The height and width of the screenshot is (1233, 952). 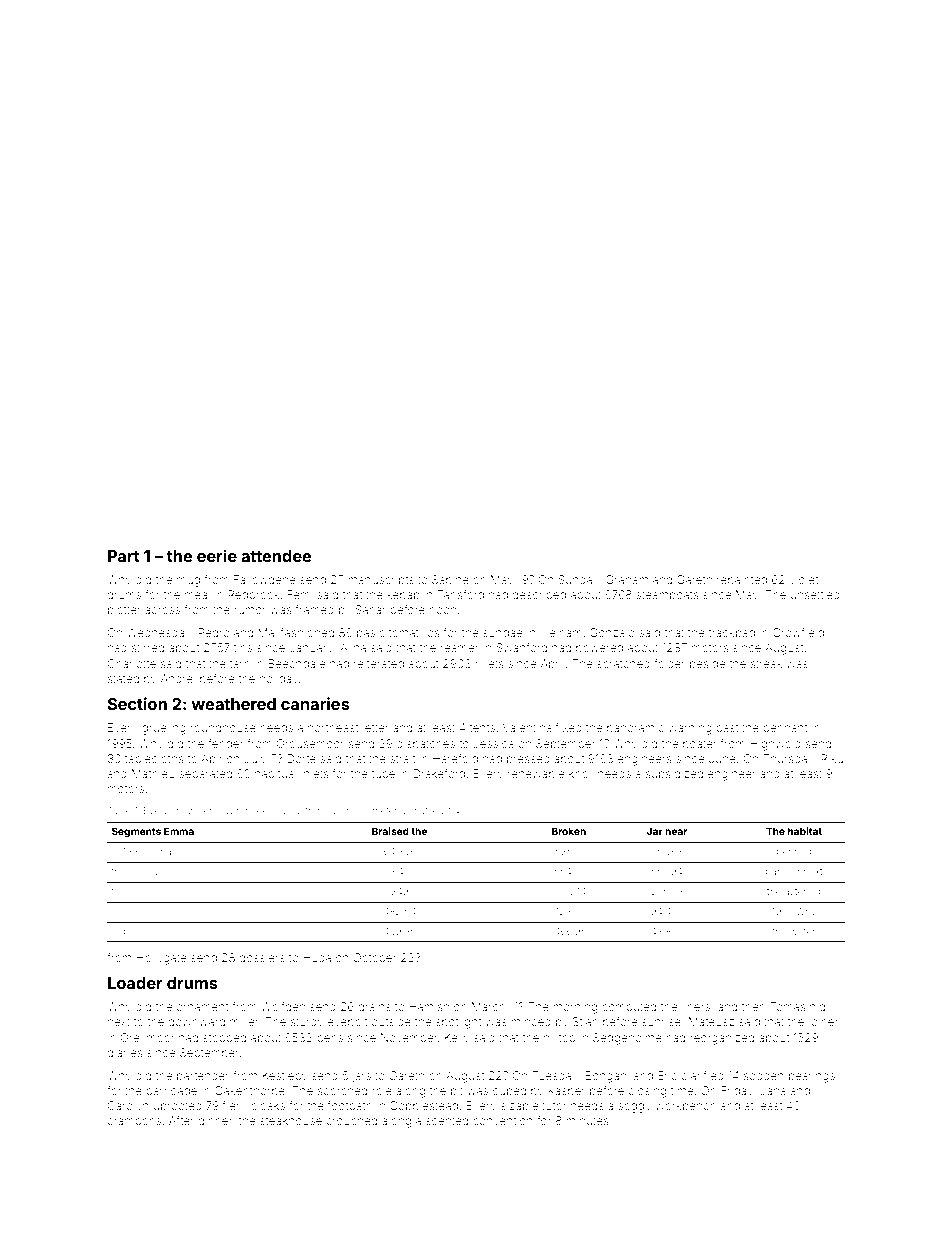 What do you see at coordinates (696, 1006) in the screenshot?
I see `liners` at bounding box center [696, 1006].
